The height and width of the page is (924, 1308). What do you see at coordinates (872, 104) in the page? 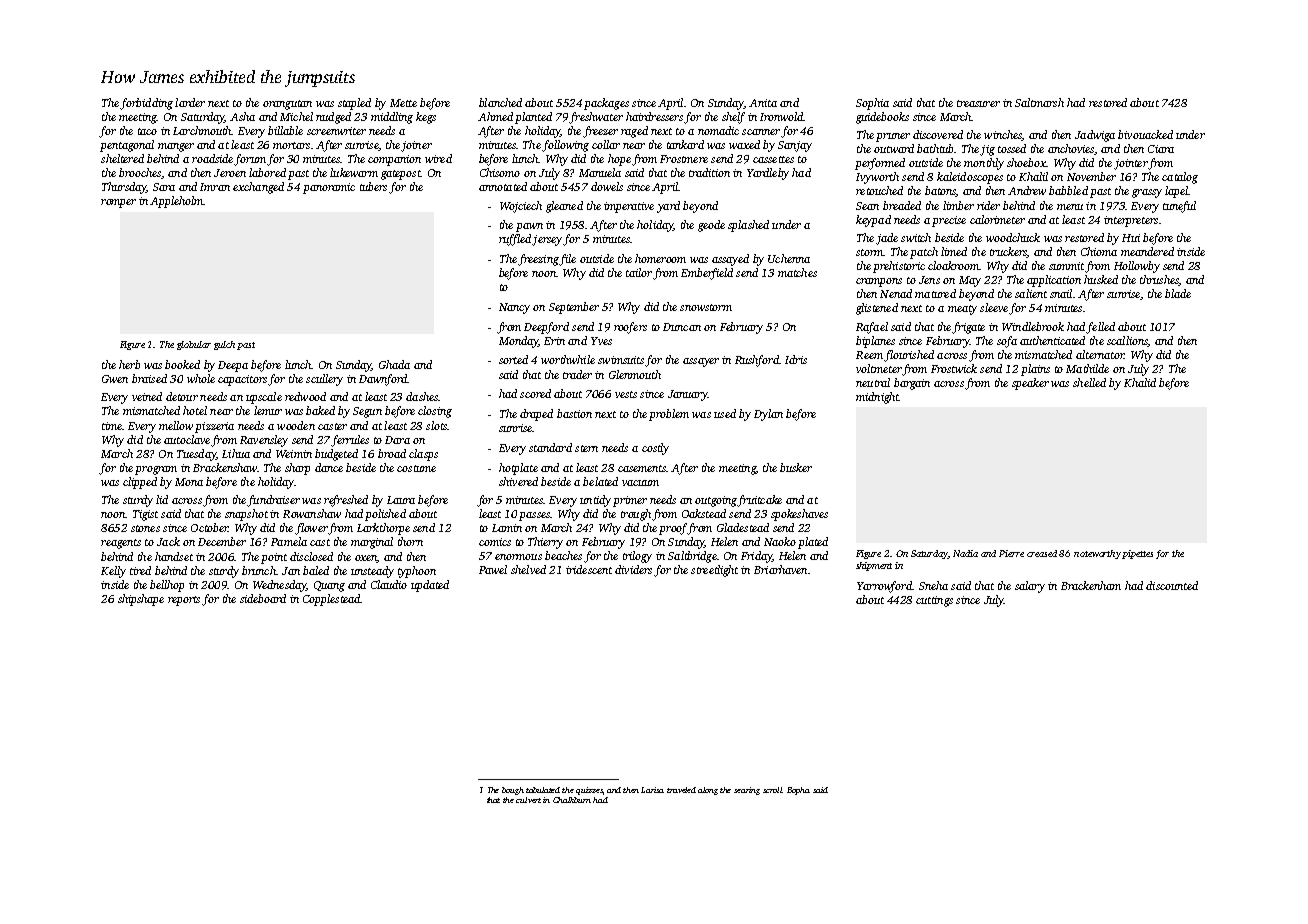
I see `Sophia` at bounding box center [872, 104].
